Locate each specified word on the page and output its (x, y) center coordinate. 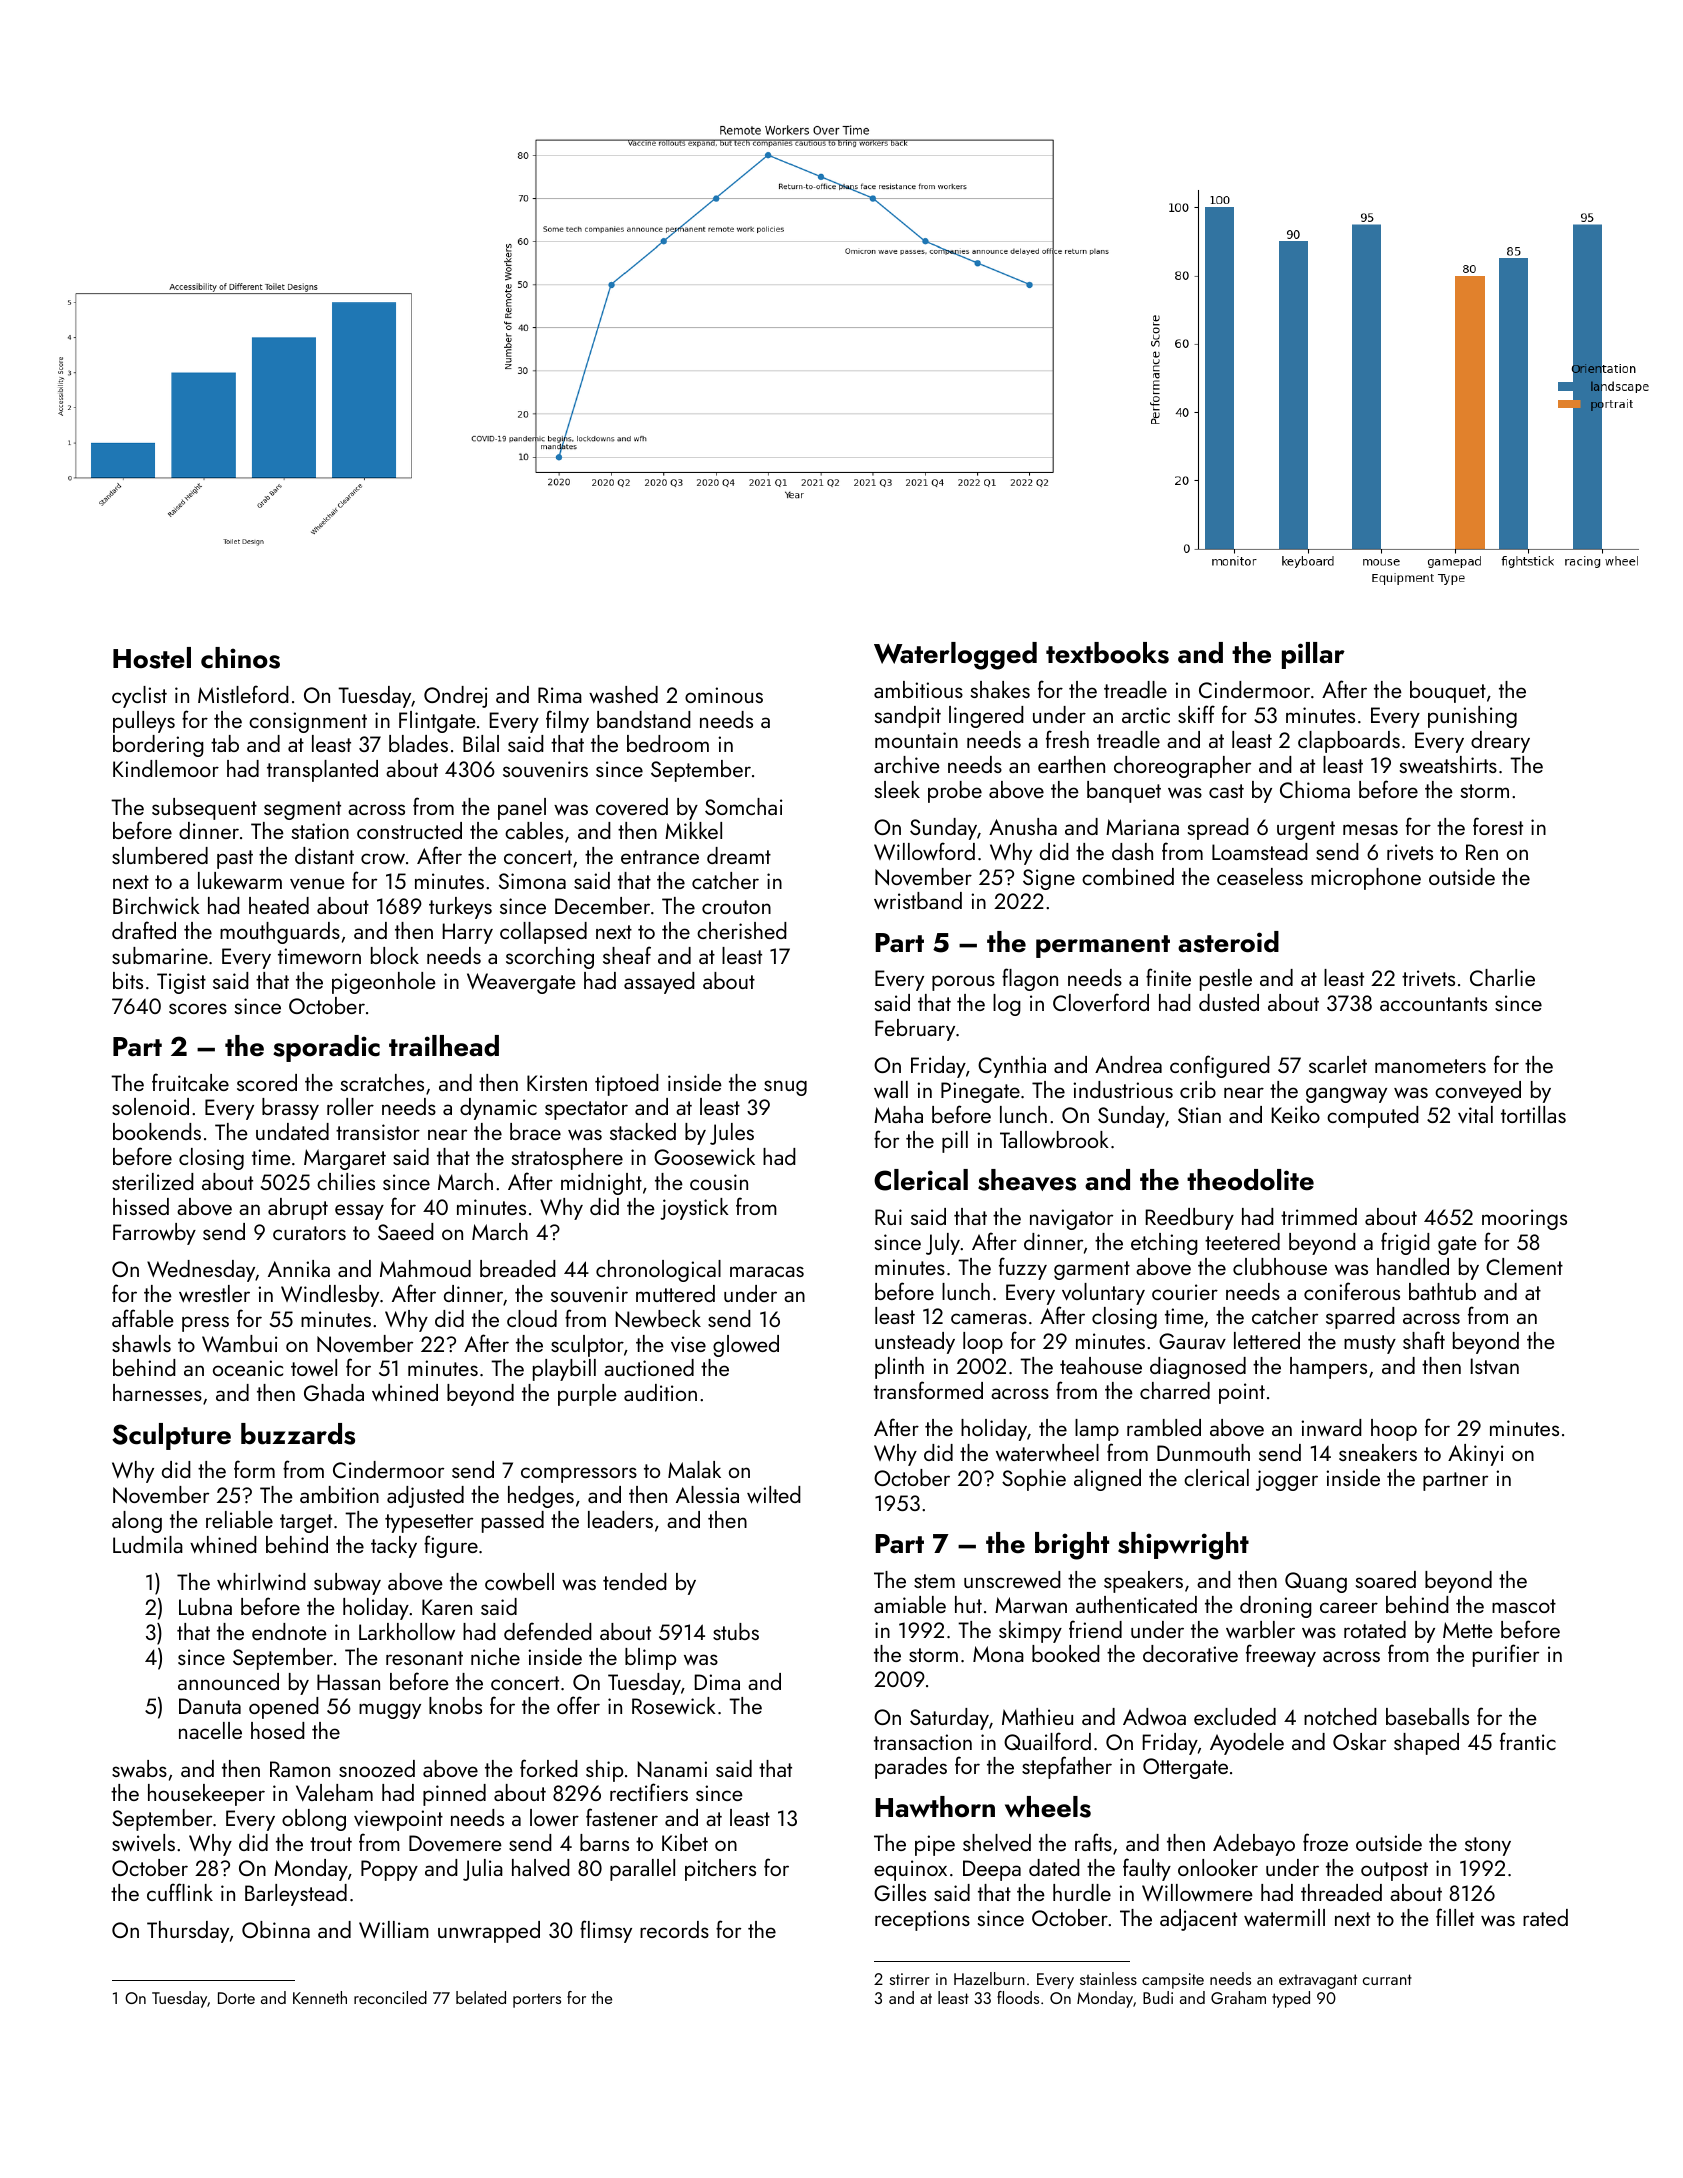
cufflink (180, 1892)
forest (1498, 826)
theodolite (1250, 1180)
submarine (160, 955)
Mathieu (1037, 1716)
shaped (1426, 1744)
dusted (1229, 1002)
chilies (346, 1181)
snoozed (377, 1768)
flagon (1030, 979)
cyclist (139, 697)
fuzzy (1023, 1268)
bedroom (668, 743)
